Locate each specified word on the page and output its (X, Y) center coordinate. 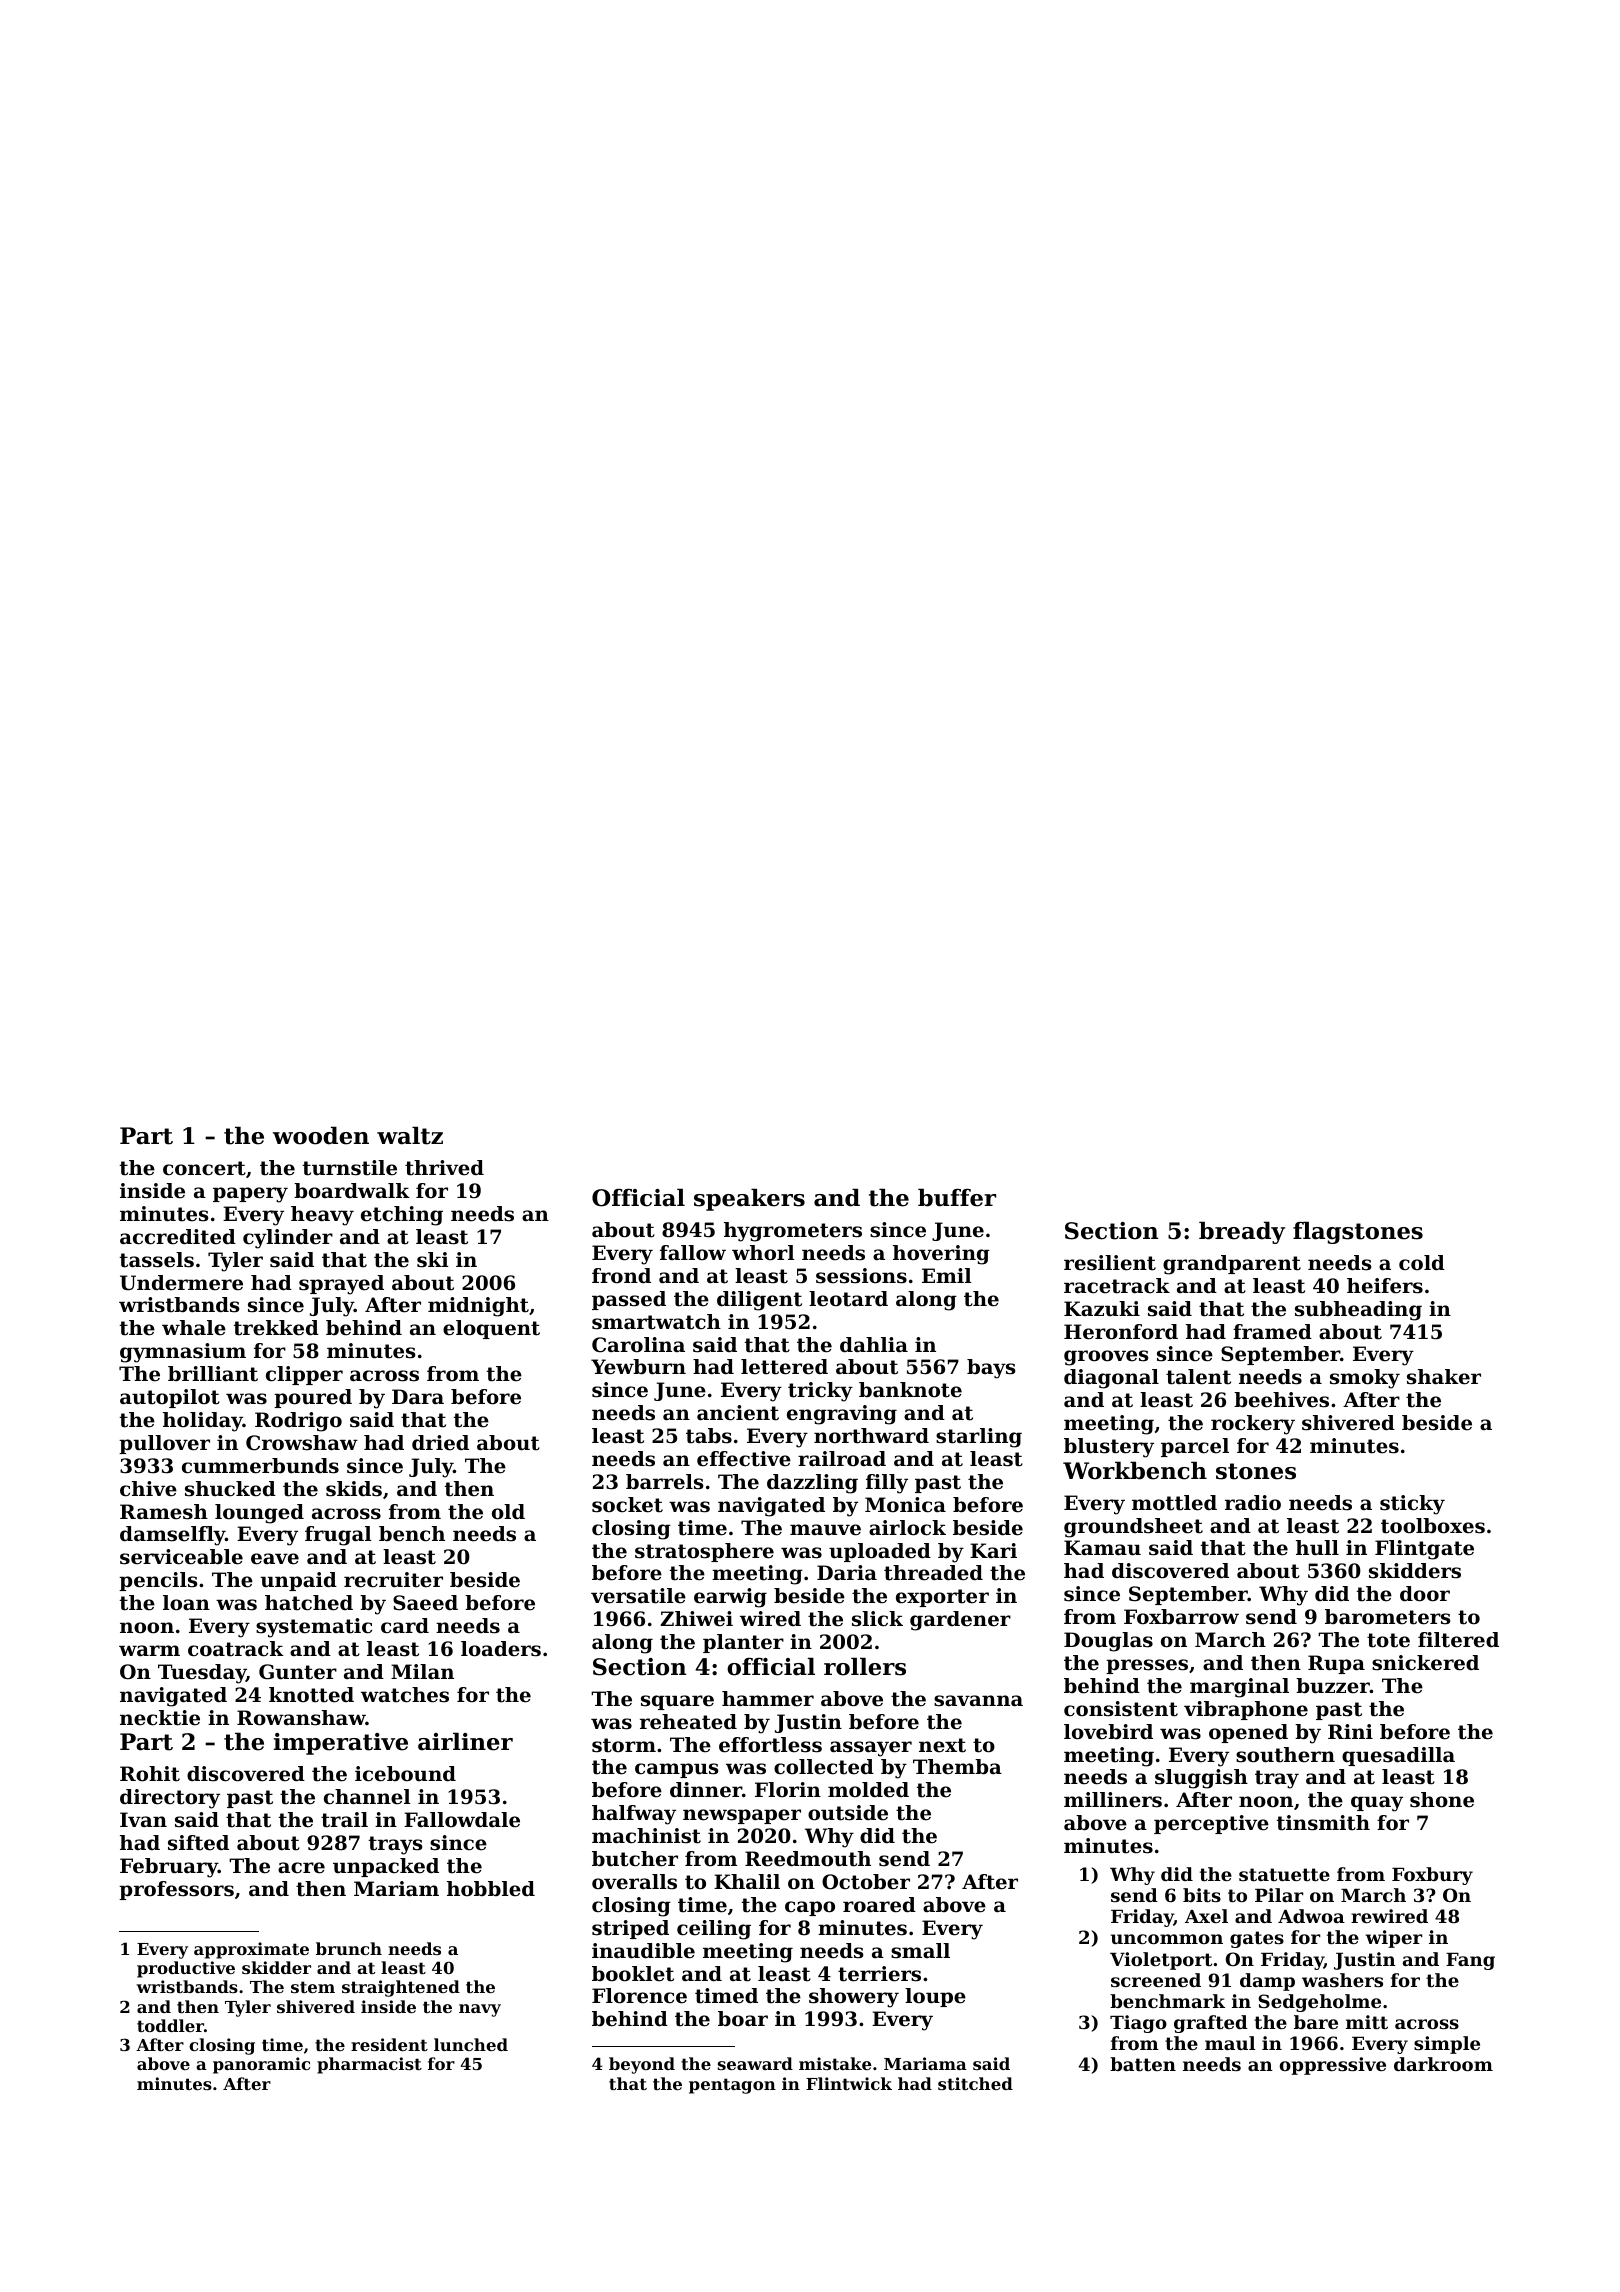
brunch (349, 1948)
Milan (422, 1671)
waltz (410, 1135)
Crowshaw (302, 1443)
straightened (401, 1988)
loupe (935, 1997)
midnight (478, 1307)
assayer (871, 1749)
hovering (941, 1255)
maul (1230, 2043)
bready (1242, 1232)
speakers (749, 1199)
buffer (957, 1197)
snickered (1425, 1663)
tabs (709, 1436)
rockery (1253, 1425)
